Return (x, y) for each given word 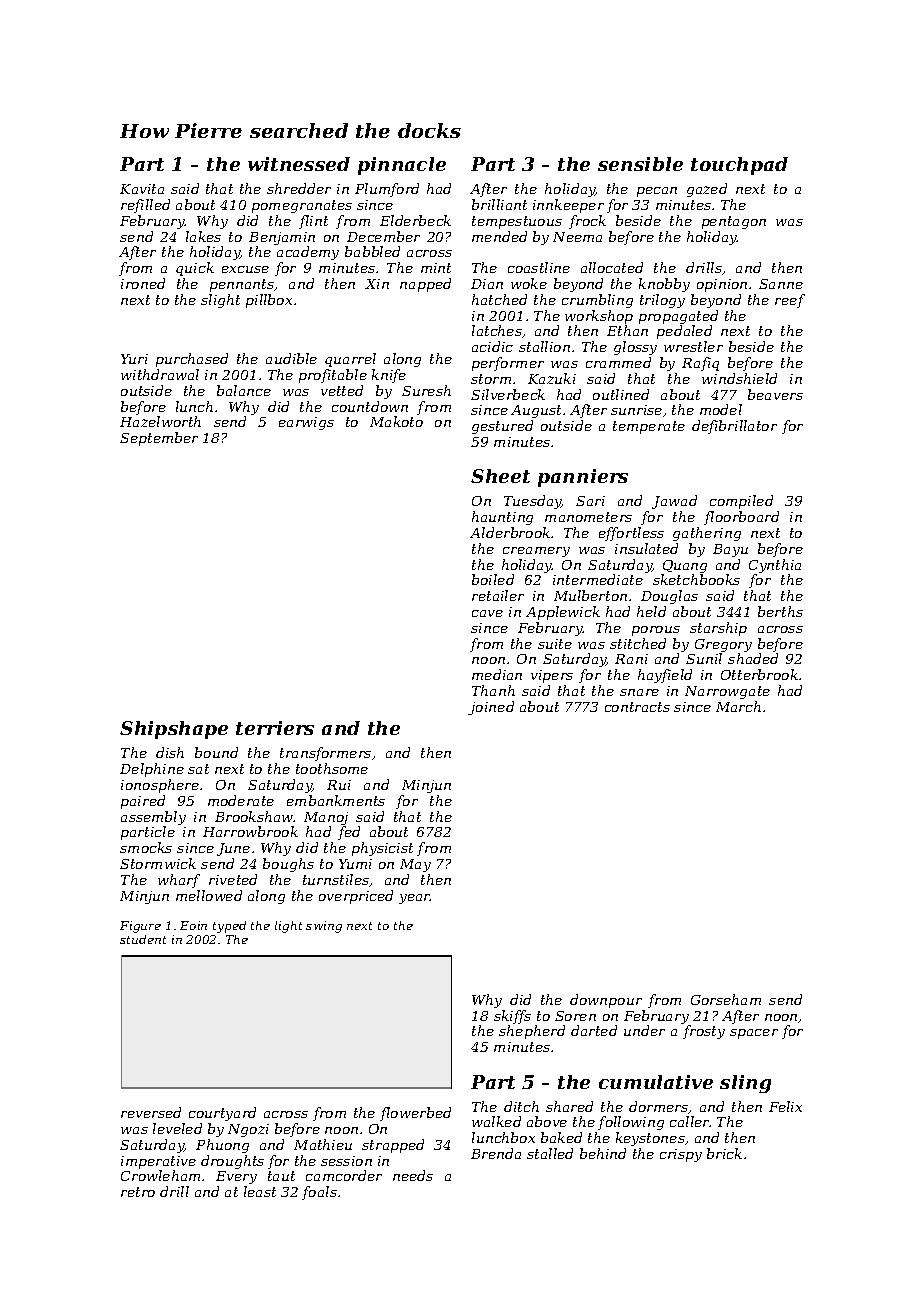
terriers (275, 728)
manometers (588, 517)
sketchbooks (696, 579)
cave (487, 613)
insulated (646, 548)
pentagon (734, 222)
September (159, 439)
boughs (288, 865)
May (415, 865)
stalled (550, 1153)
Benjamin (282, 238)
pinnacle (402, 166)
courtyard (222, 1114)
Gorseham (726, 999)
